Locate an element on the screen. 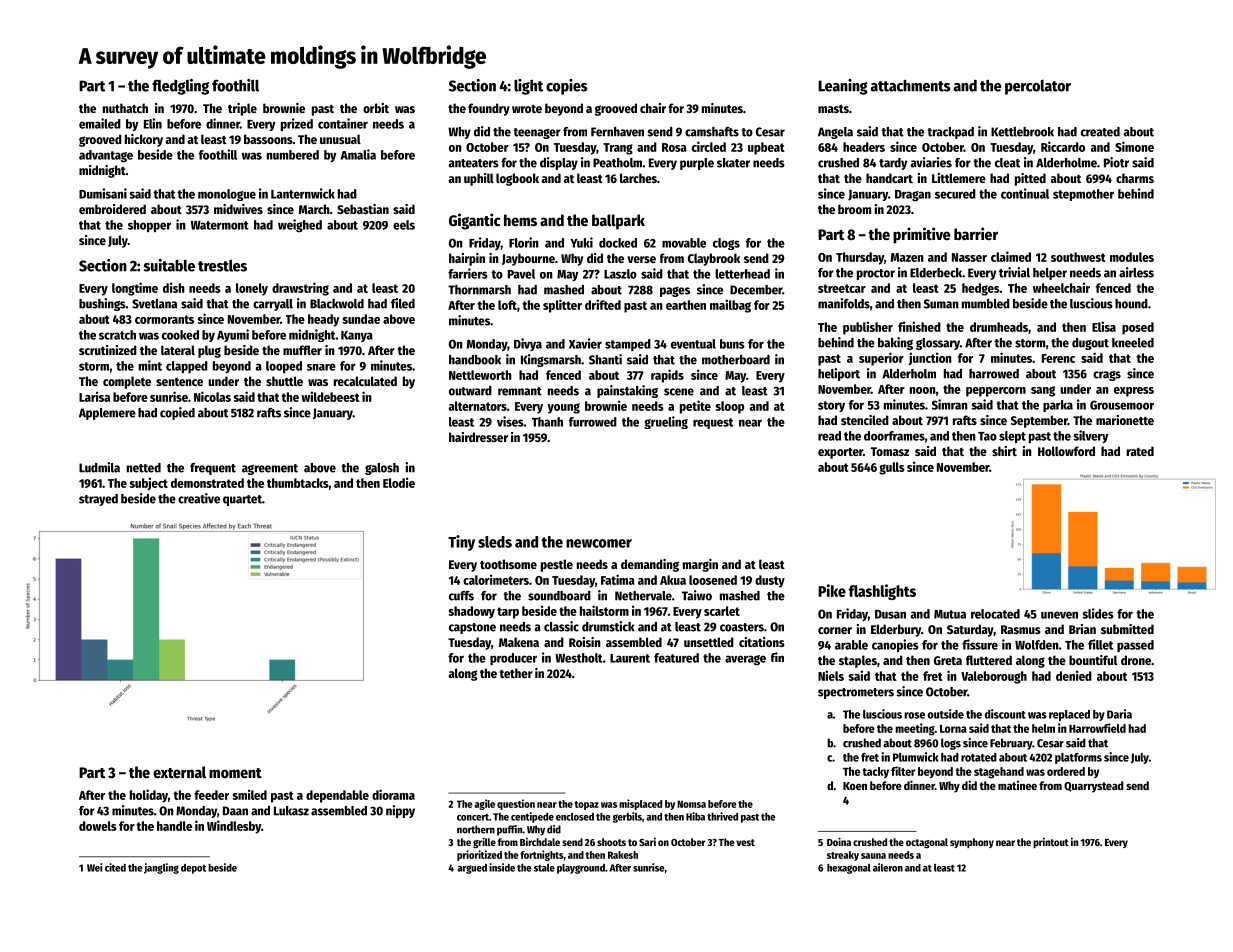 This screenshot has height=952, width=1233. prized is located at coordinates (297, 124).
